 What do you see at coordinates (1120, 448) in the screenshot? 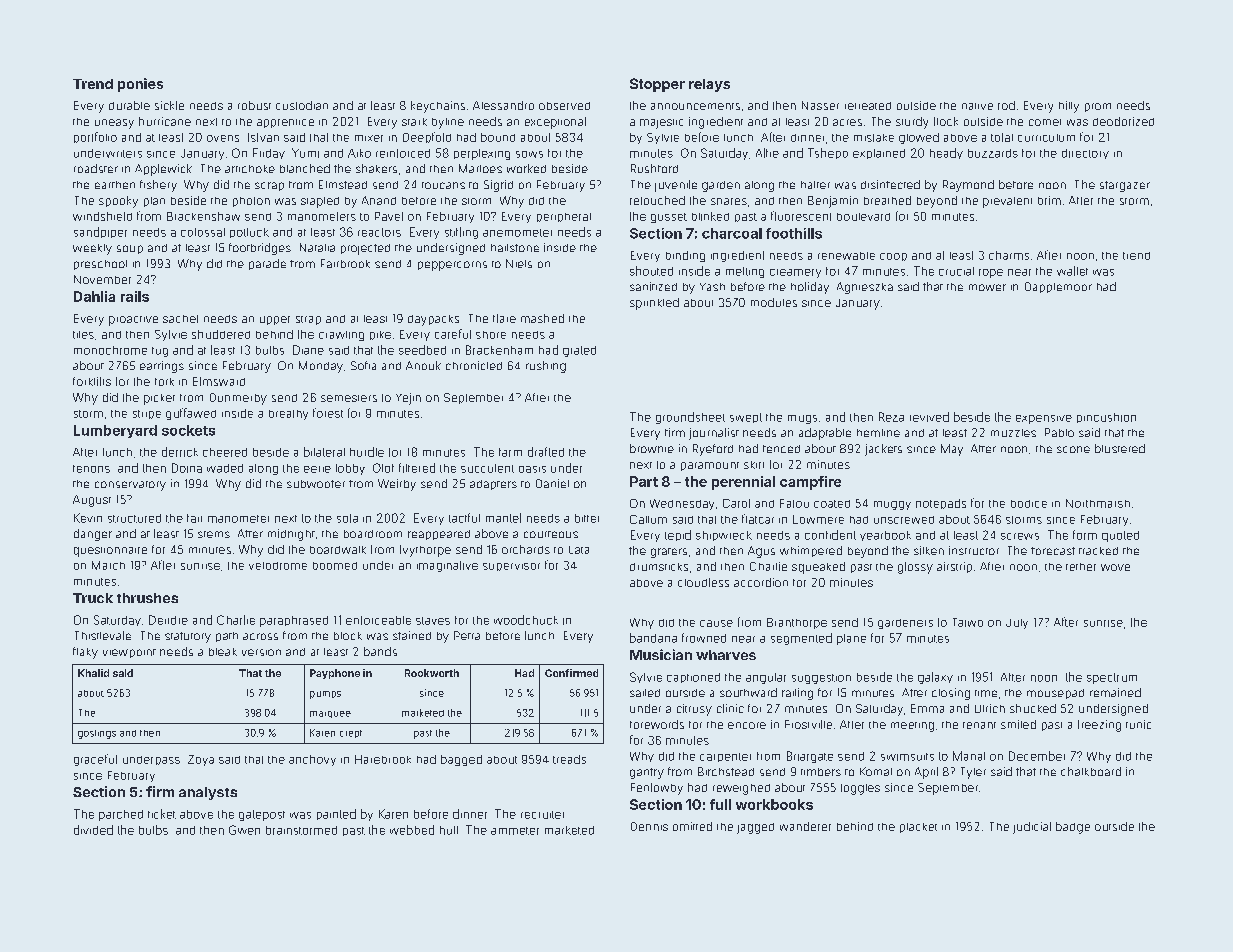
I see `blustered` at bounding box center [1120, 448].
